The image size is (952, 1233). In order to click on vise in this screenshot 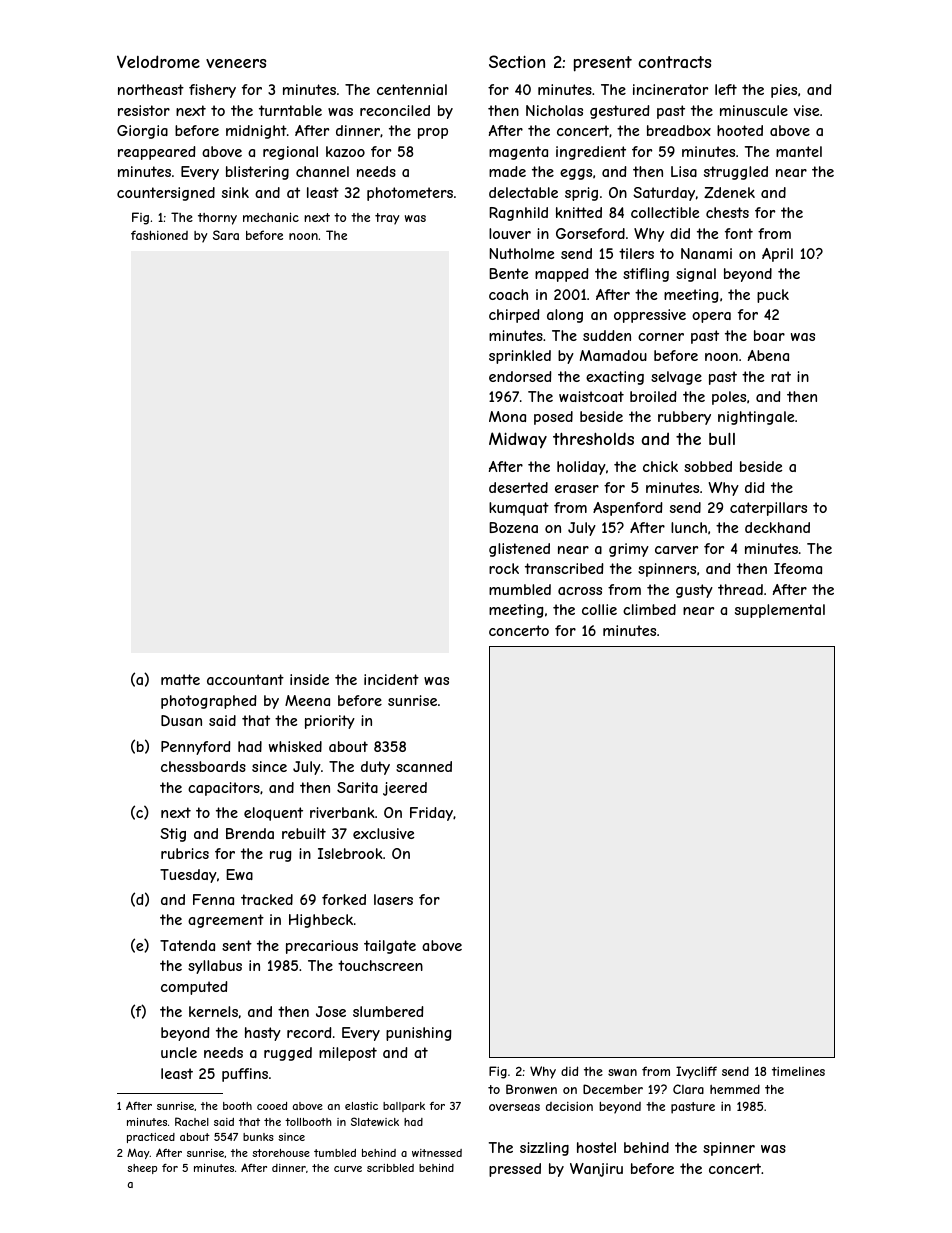, I will do `click(806, 110)`.
